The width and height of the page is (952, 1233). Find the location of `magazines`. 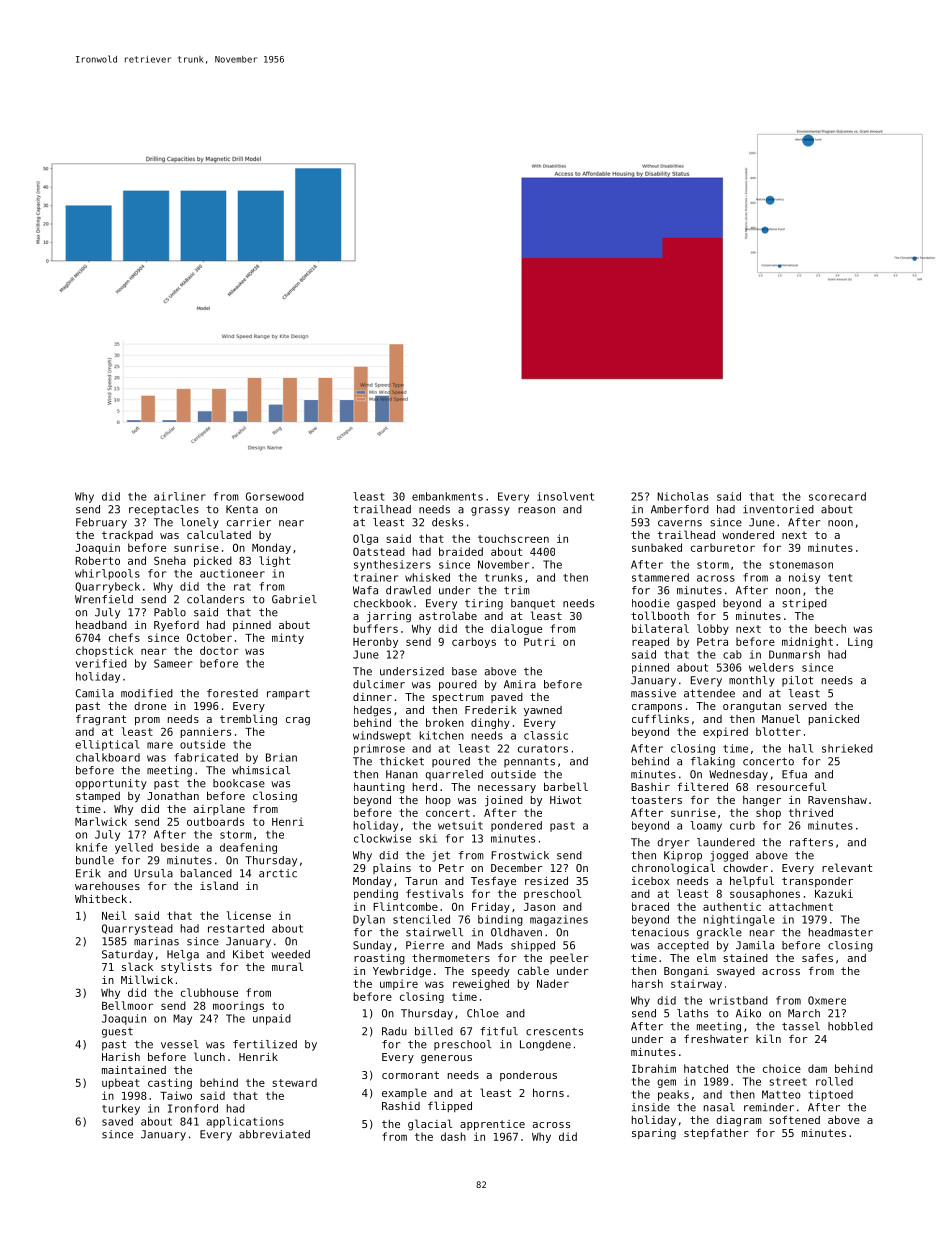

magazines is located at coordinates (559, 920).
